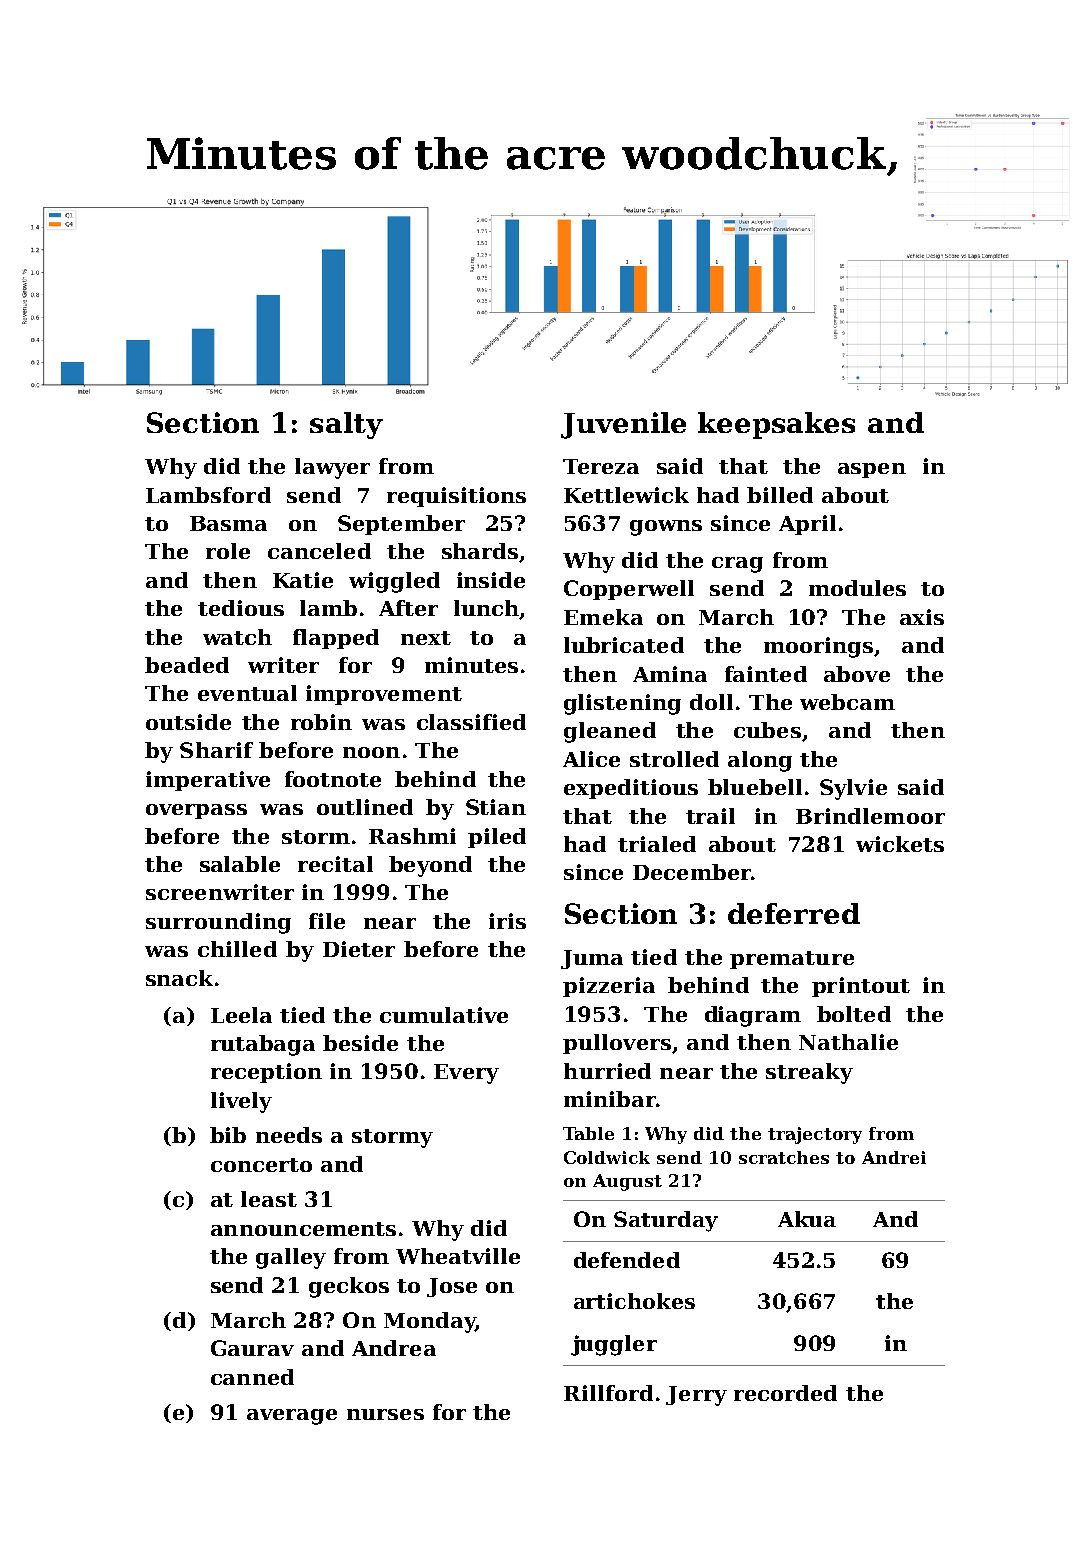 Image resolution: width=1090 pixels, height=1541 pixels. I want to click on Akua, so click(807, 1219).
